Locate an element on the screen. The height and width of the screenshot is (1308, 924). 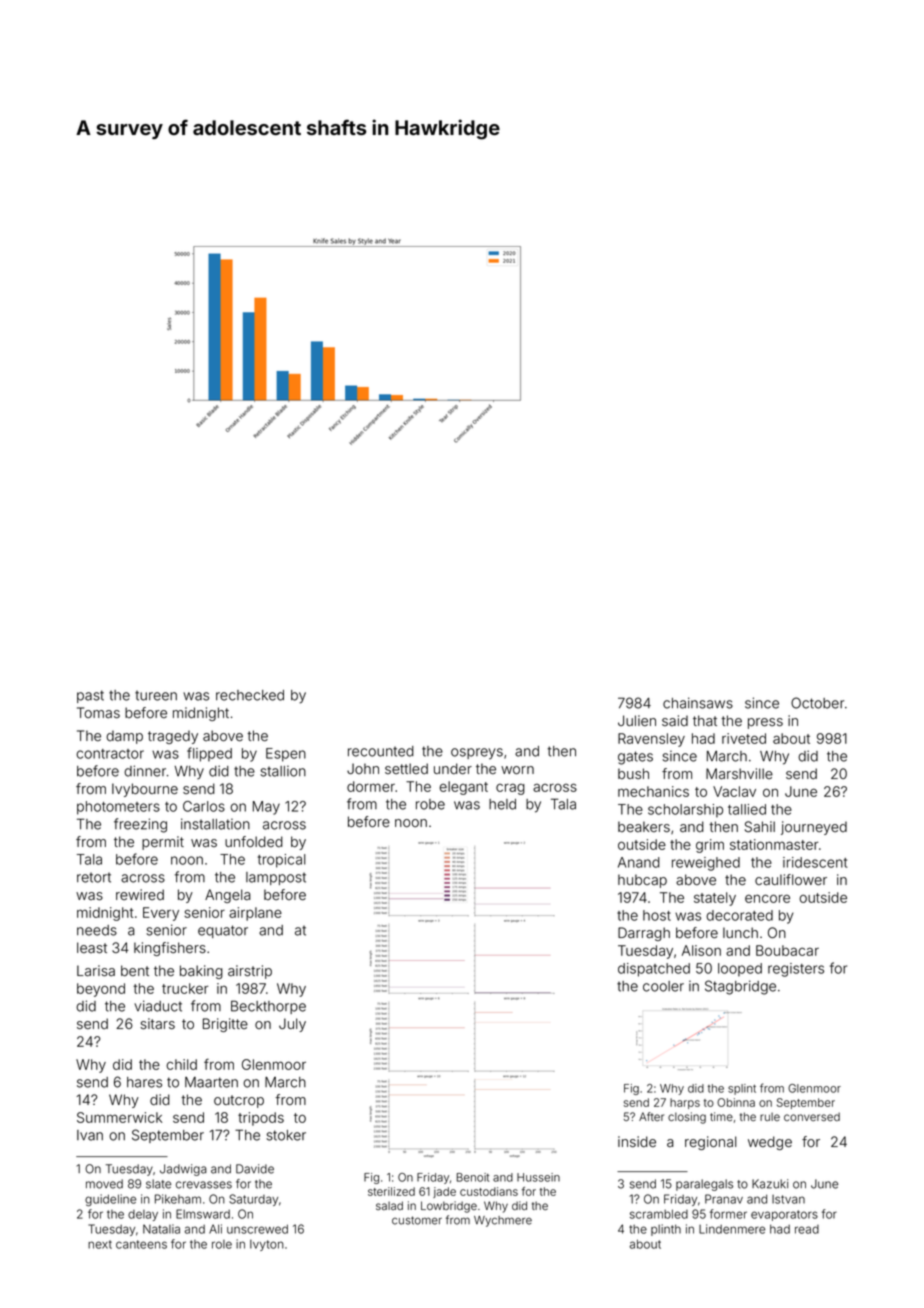
trucker is located at coordinates (185, 988).
